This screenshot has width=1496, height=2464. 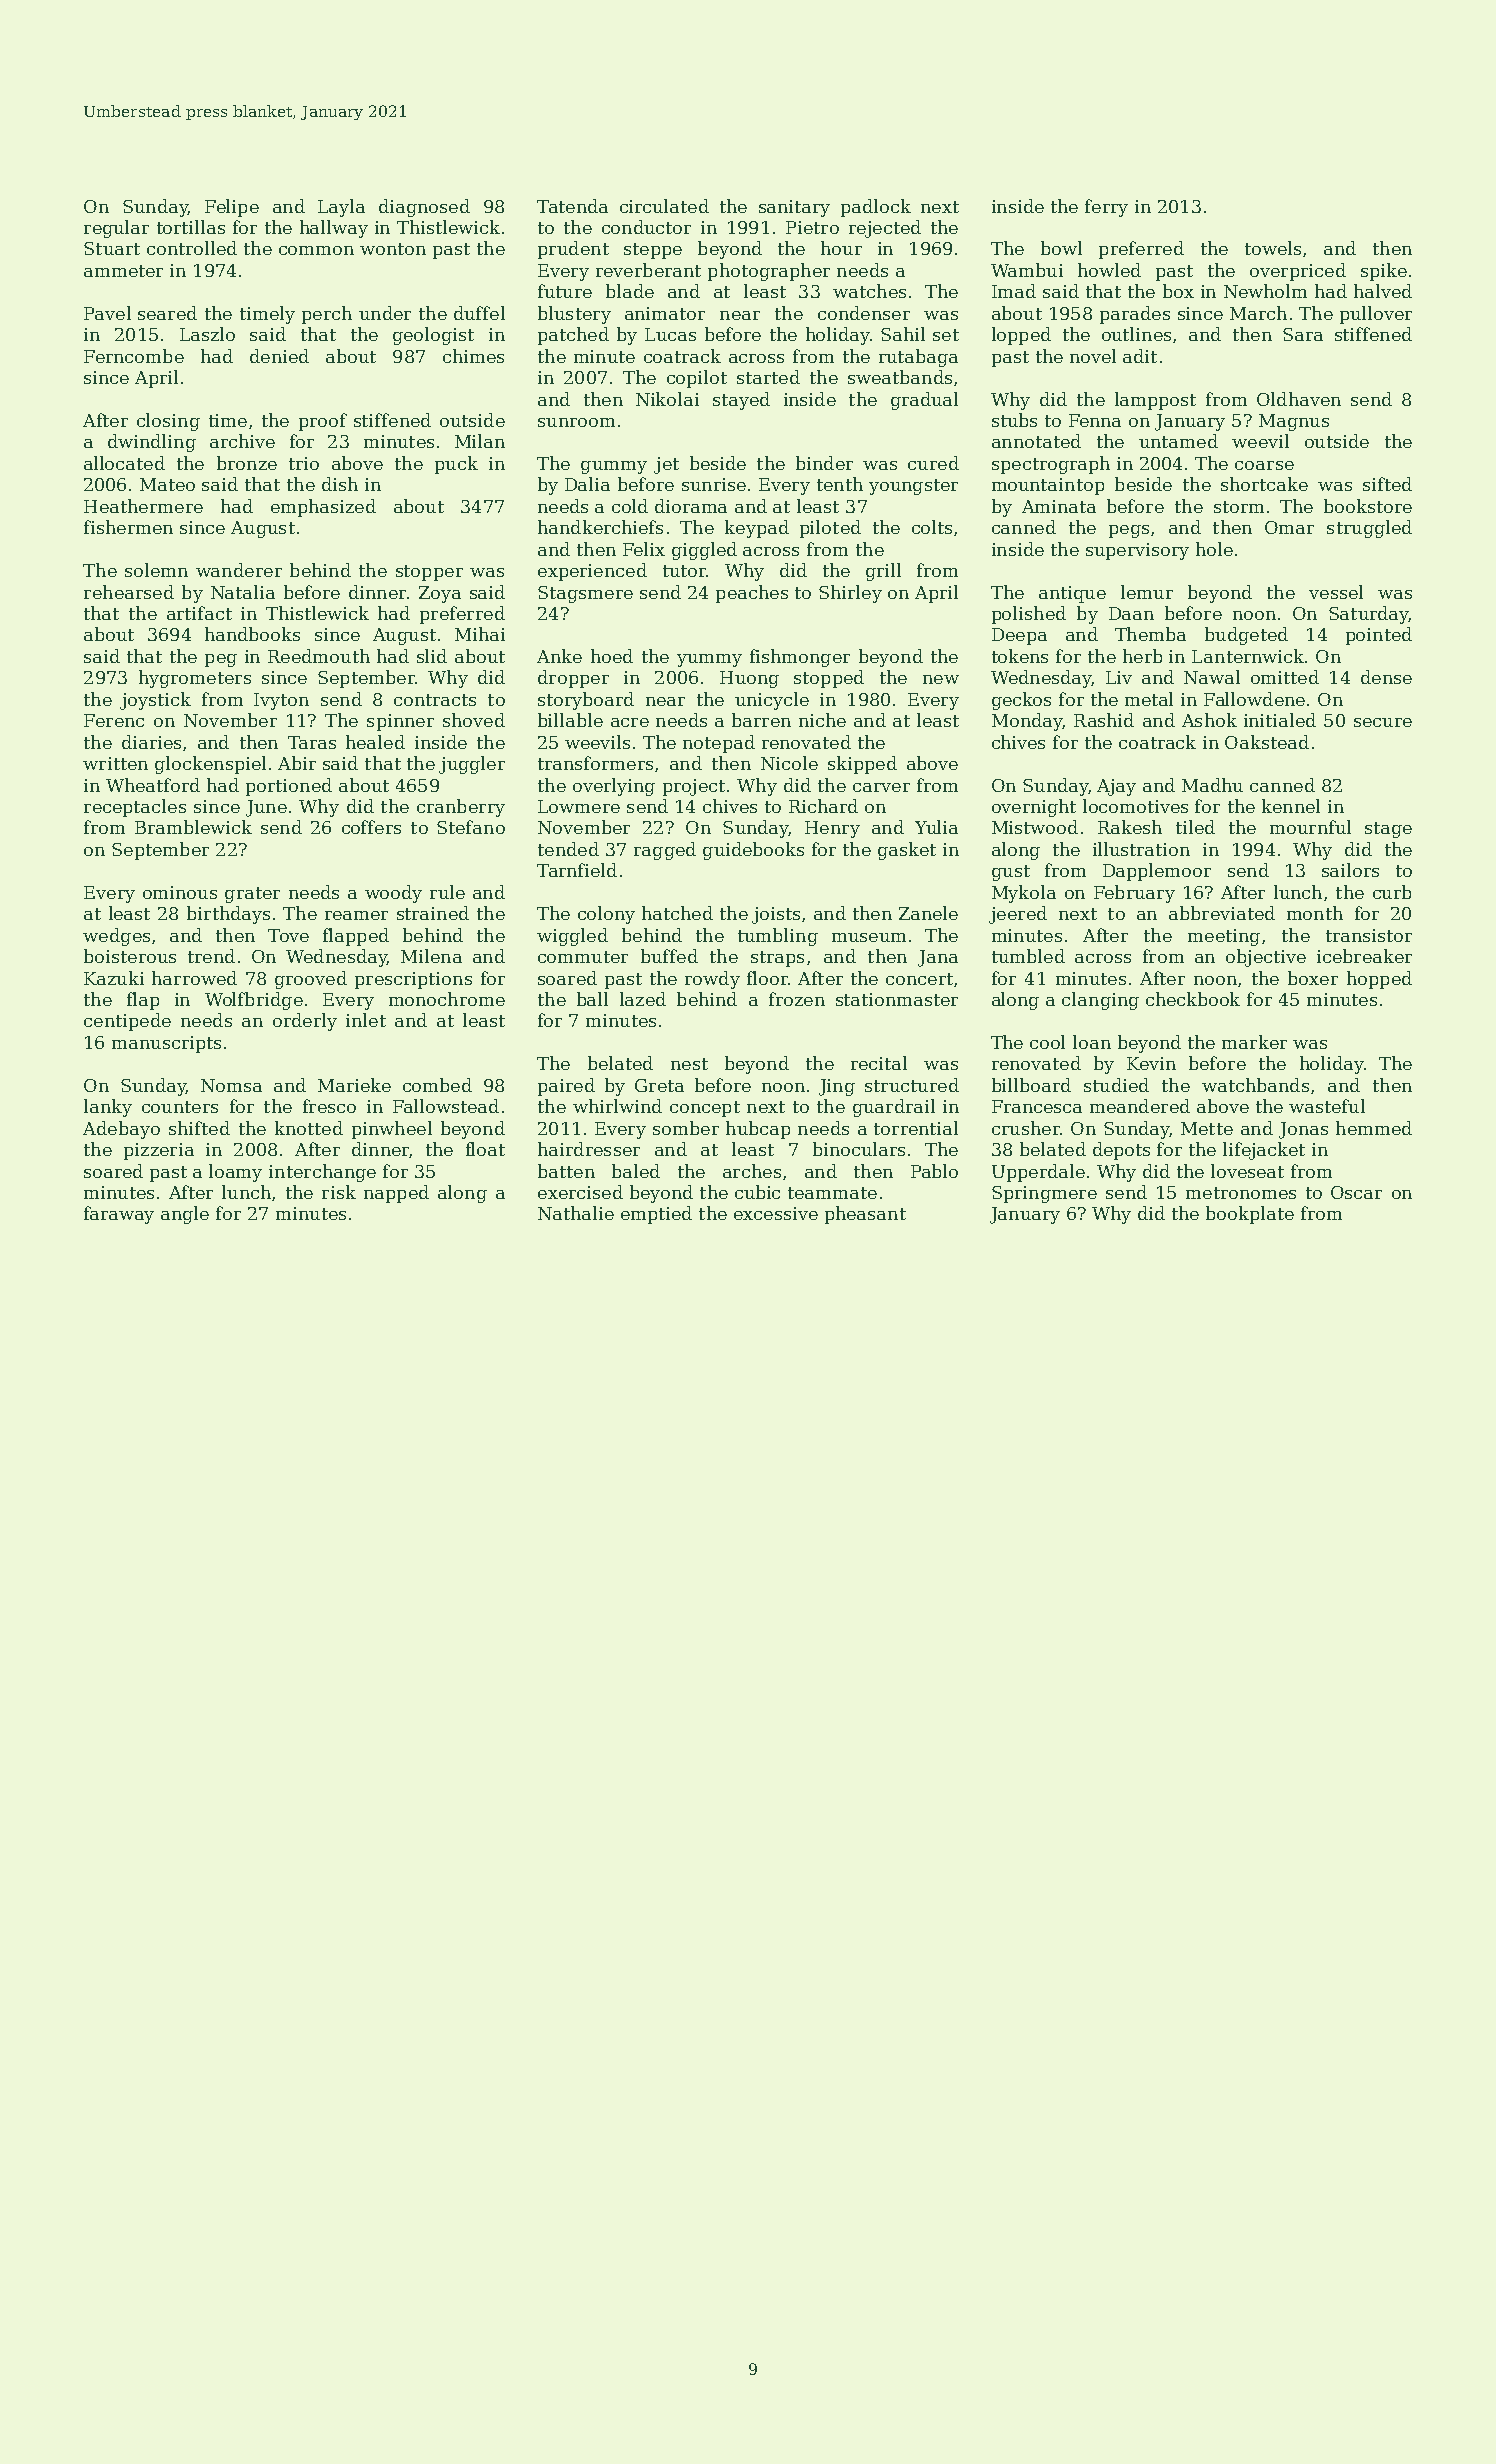 What do you see at coordinates (232, 208) in the screenshot?
I see `Felipe` at bounding box center [232, 208].
